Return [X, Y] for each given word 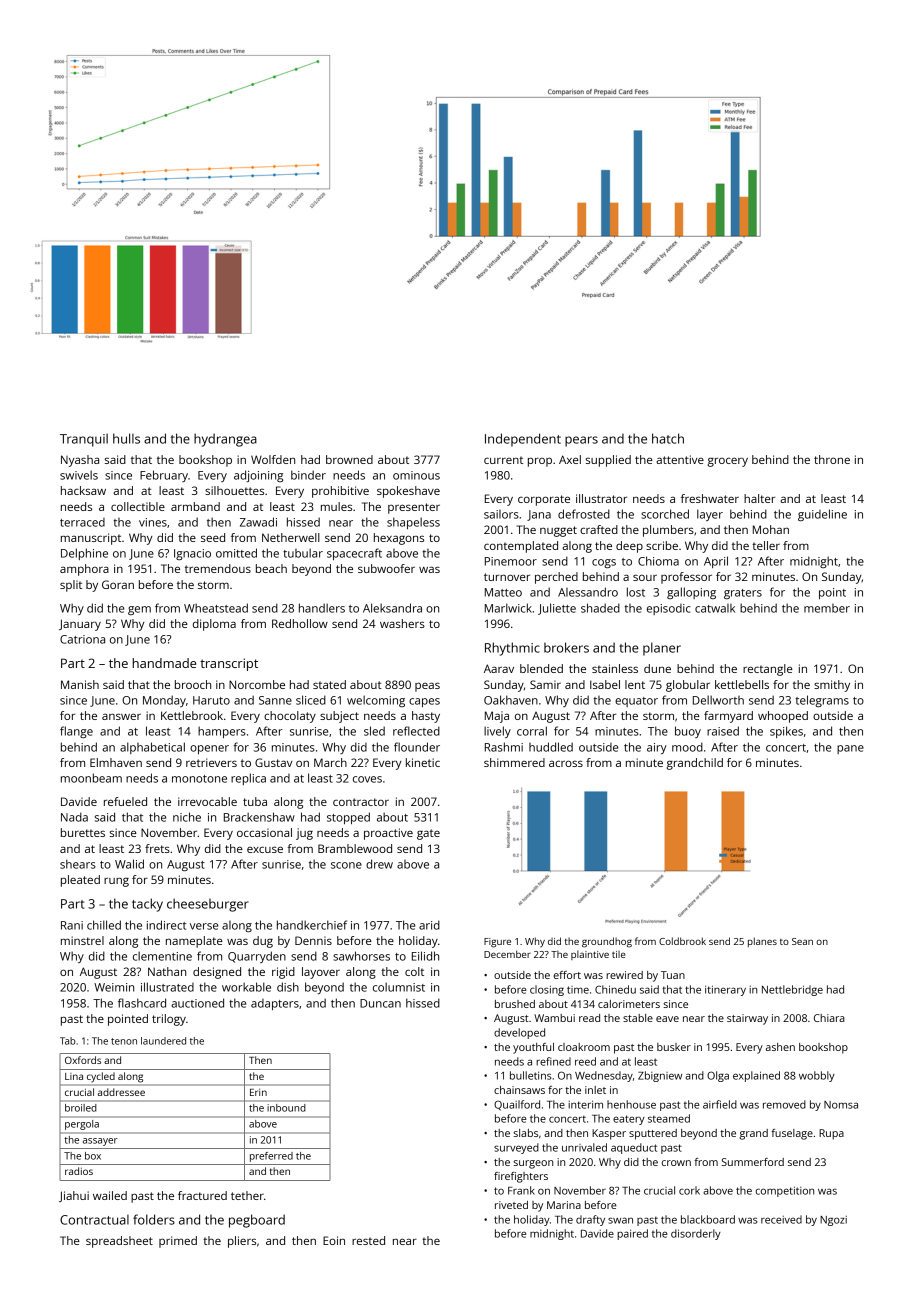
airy [657, 748]
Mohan [771, 529]
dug [263, 942]
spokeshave [408, 492]
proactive [388, 834]
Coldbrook [682, 941]
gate [428, 834]
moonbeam [91, 778]
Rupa [831, 1134]
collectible [138, 506]
